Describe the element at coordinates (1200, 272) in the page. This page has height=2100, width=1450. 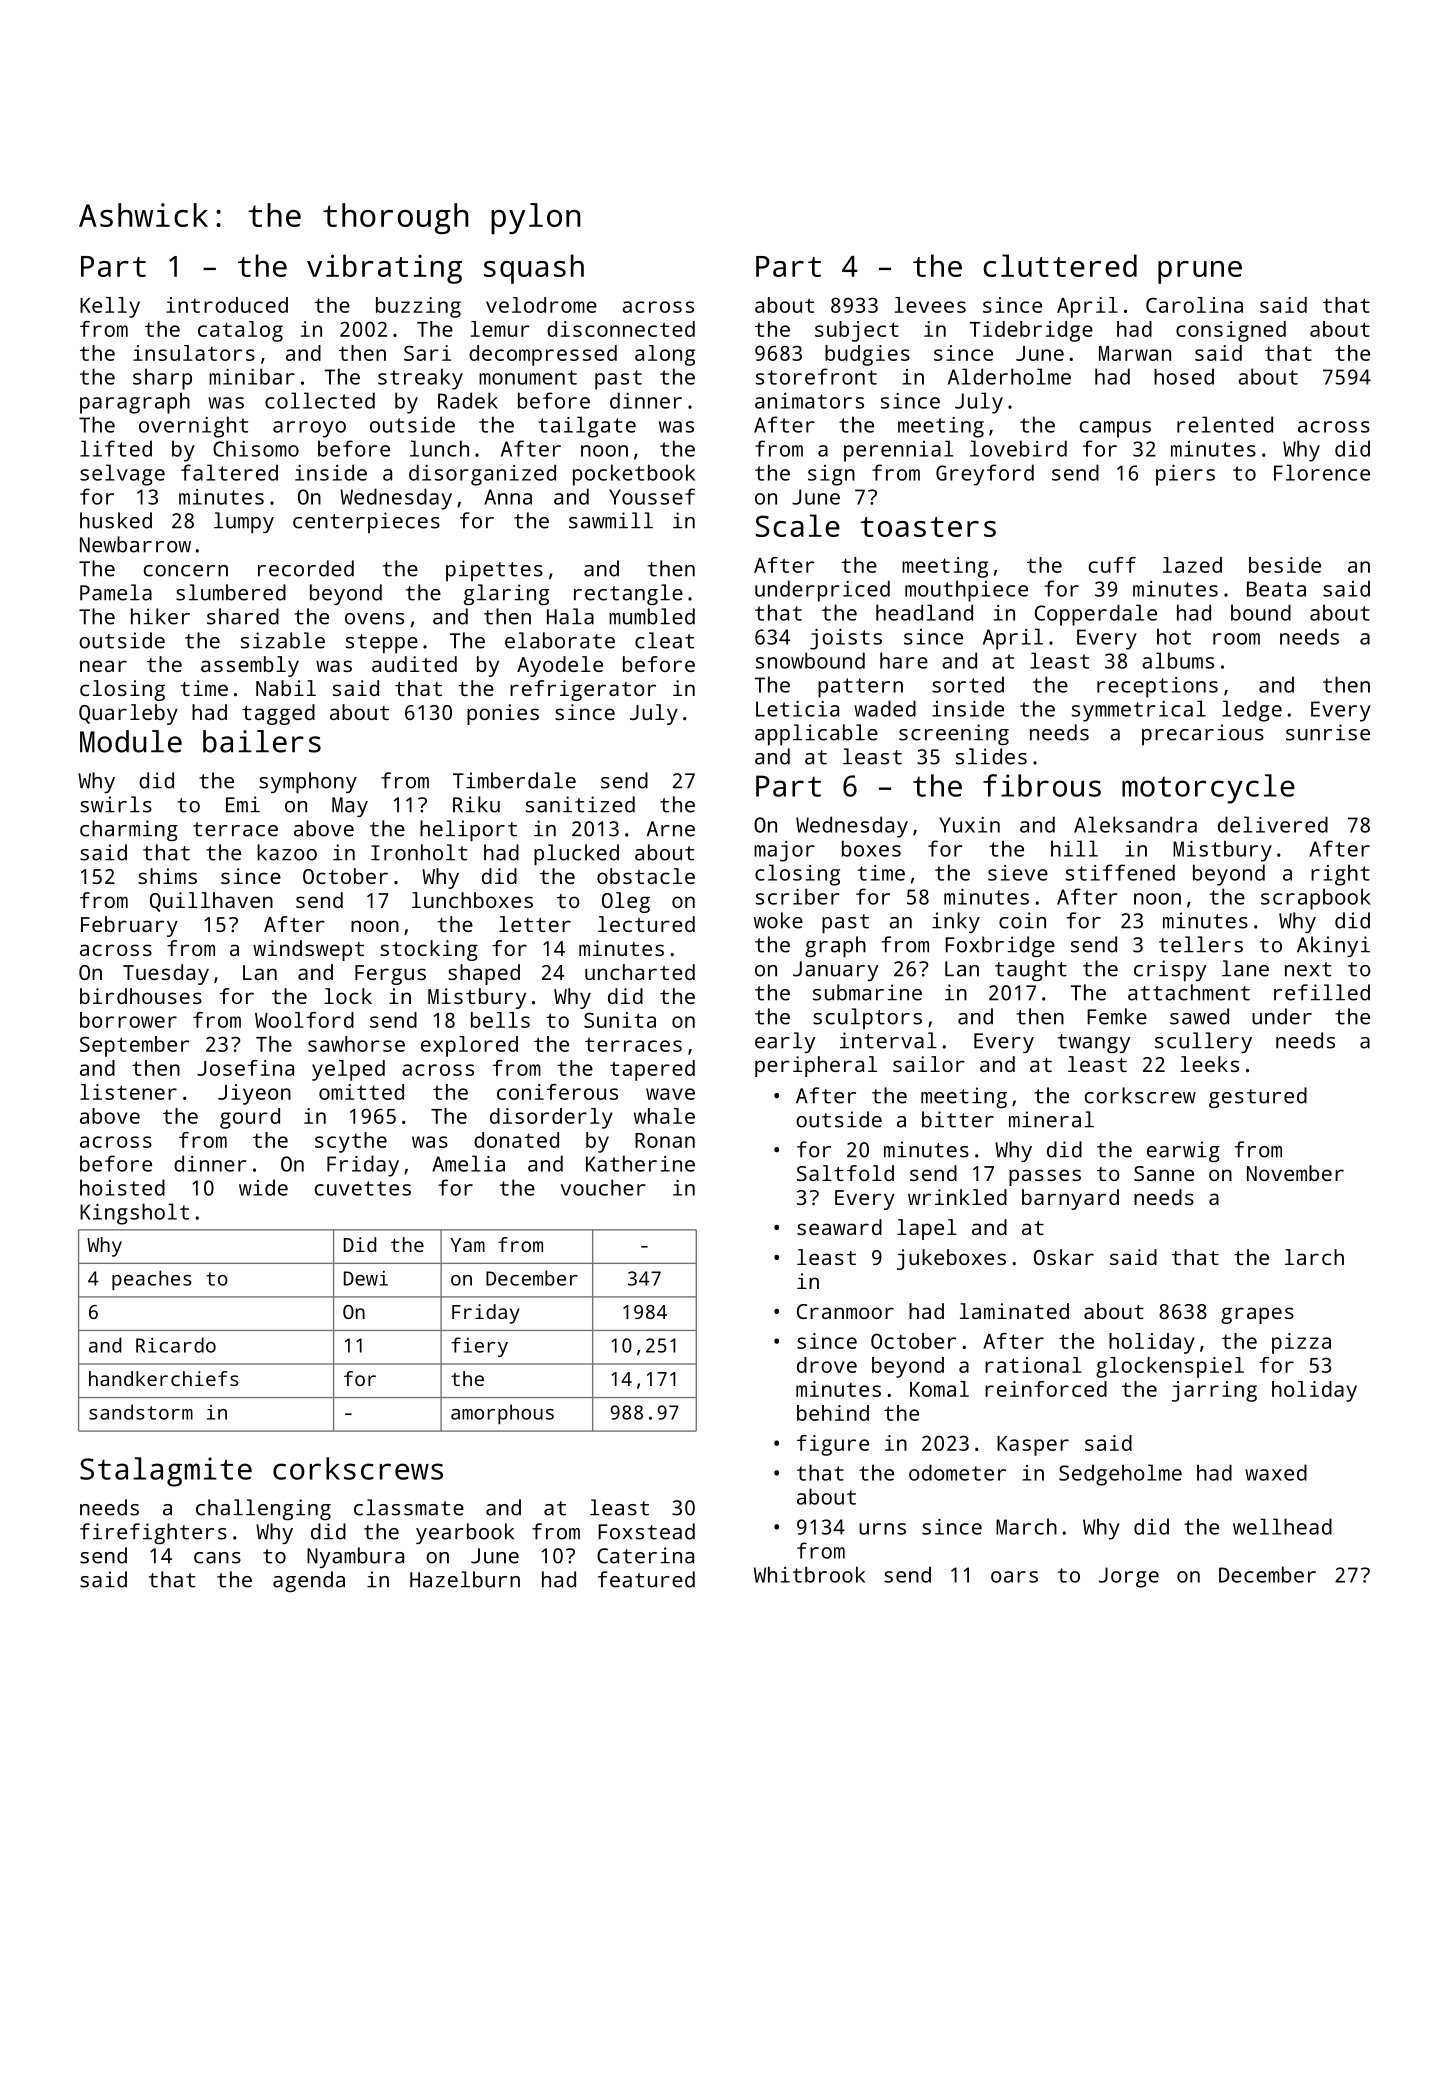
I see `prune` at that location.
